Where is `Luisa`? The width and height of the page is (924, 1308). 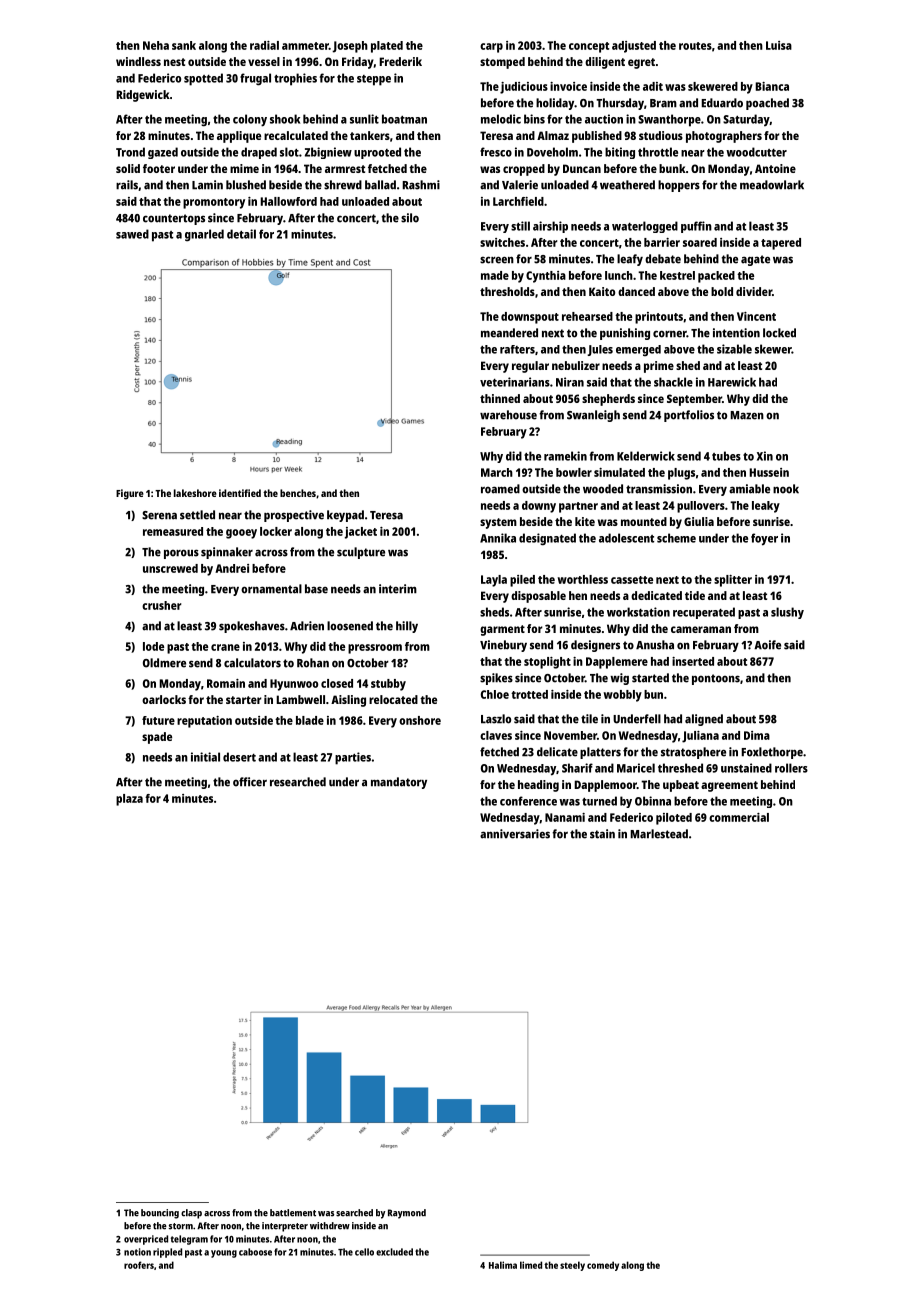
Luisa is located at coordinates (779, 45).
